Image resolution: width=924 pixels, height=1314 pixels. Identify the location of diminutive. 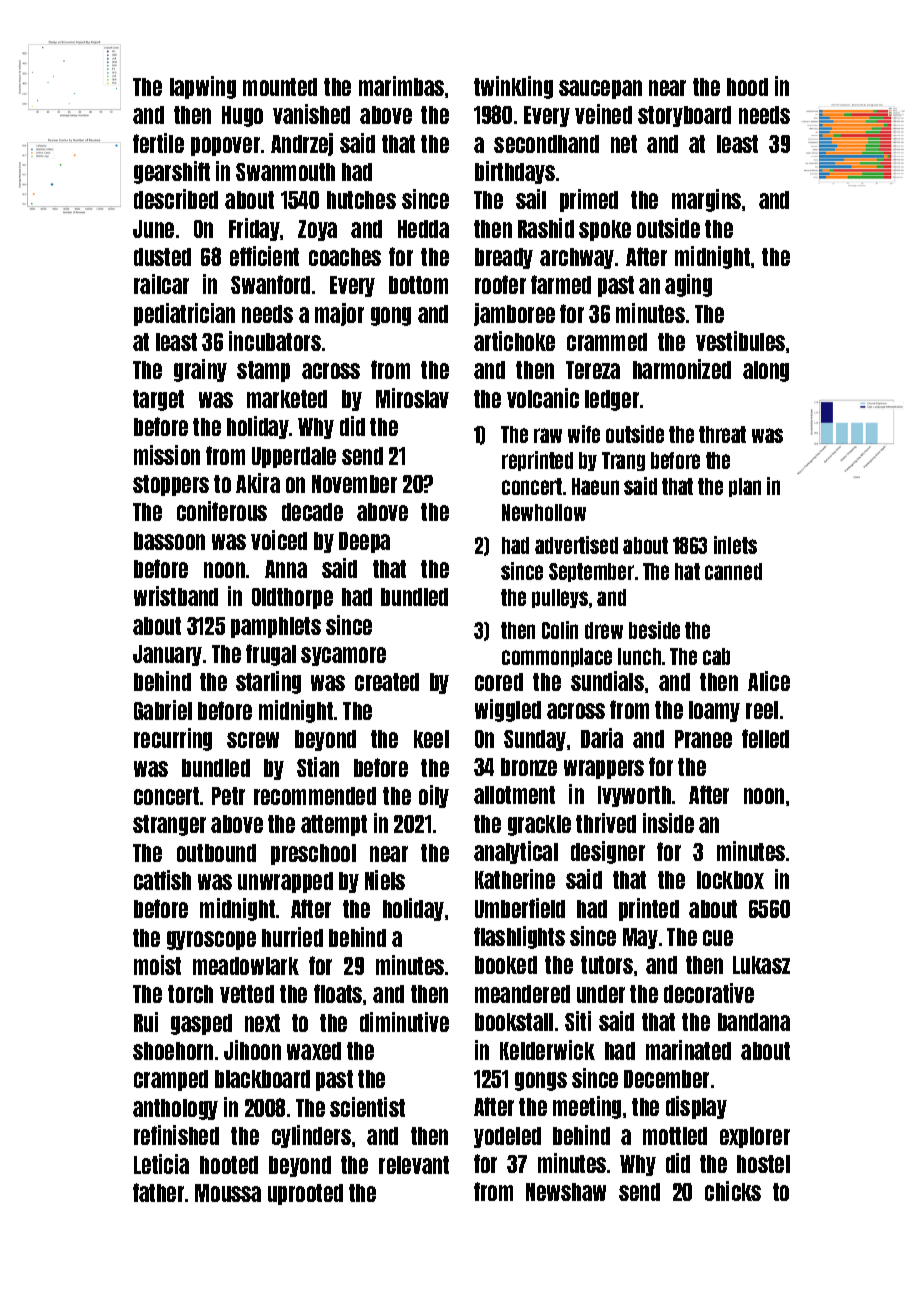
(404, 1022).
